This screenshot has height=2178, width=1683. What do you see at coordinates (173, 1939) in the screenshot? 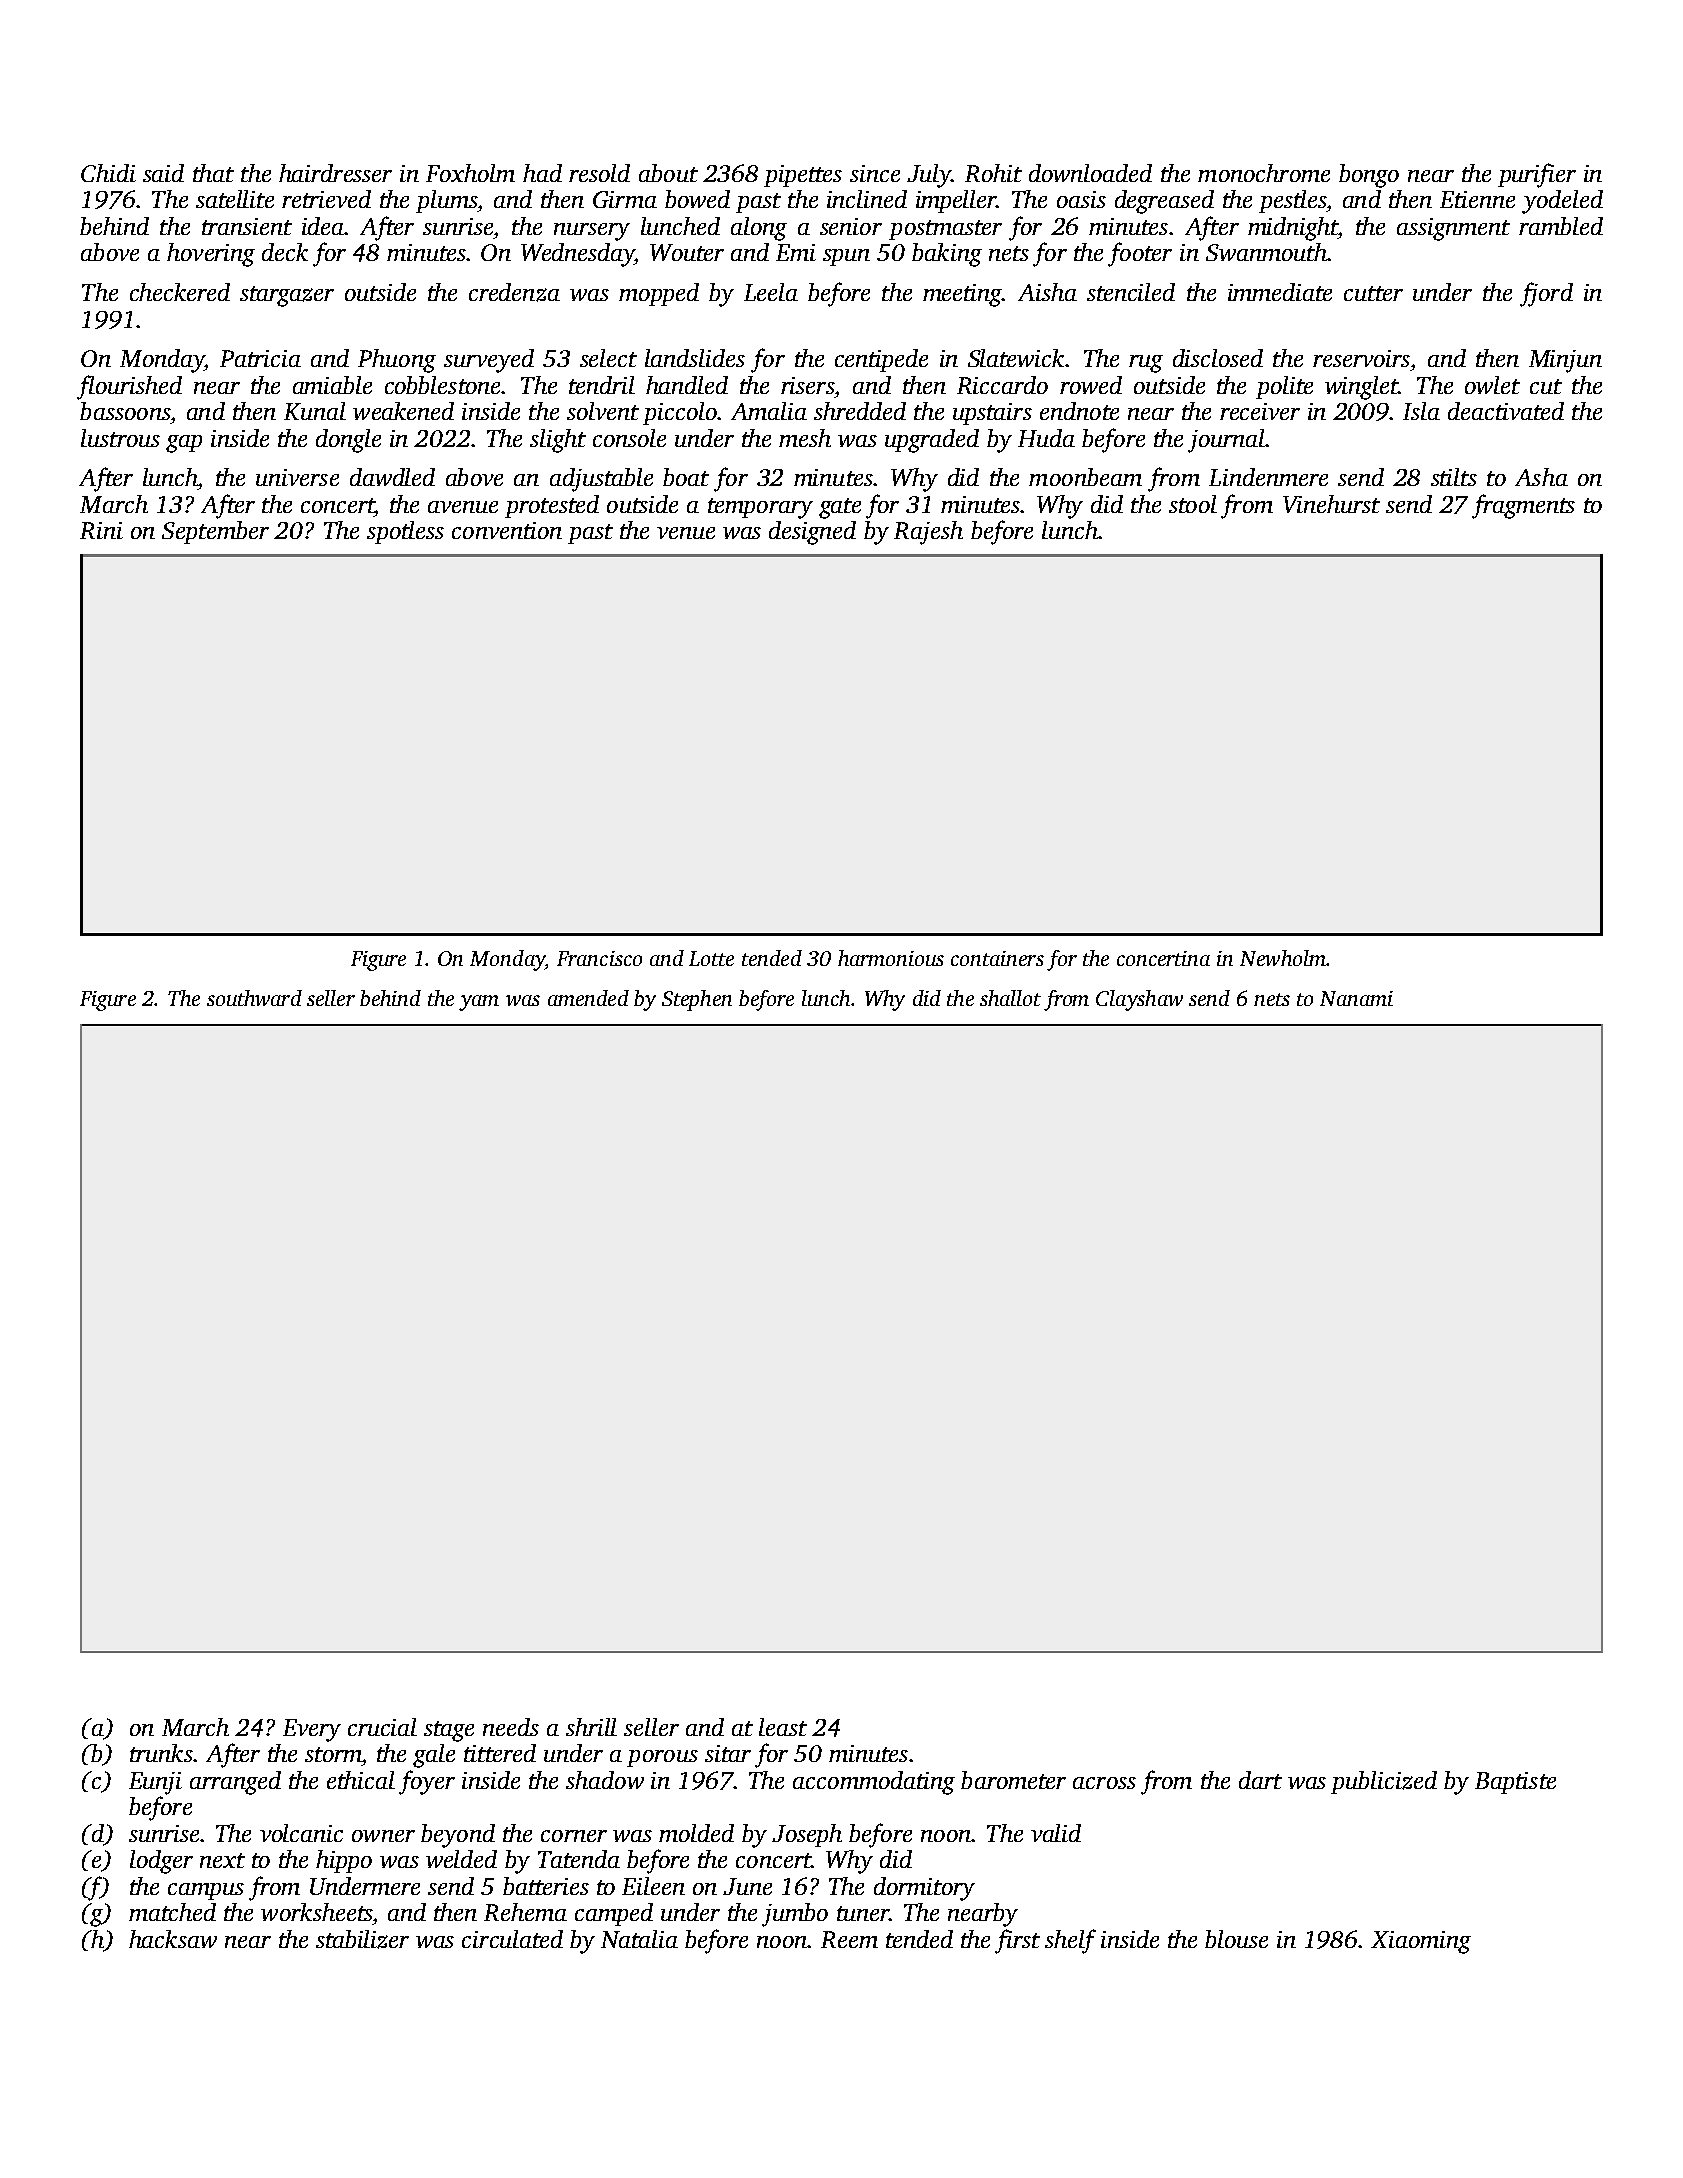
I see `hacksaw` at bounding box center [173, 1939].
